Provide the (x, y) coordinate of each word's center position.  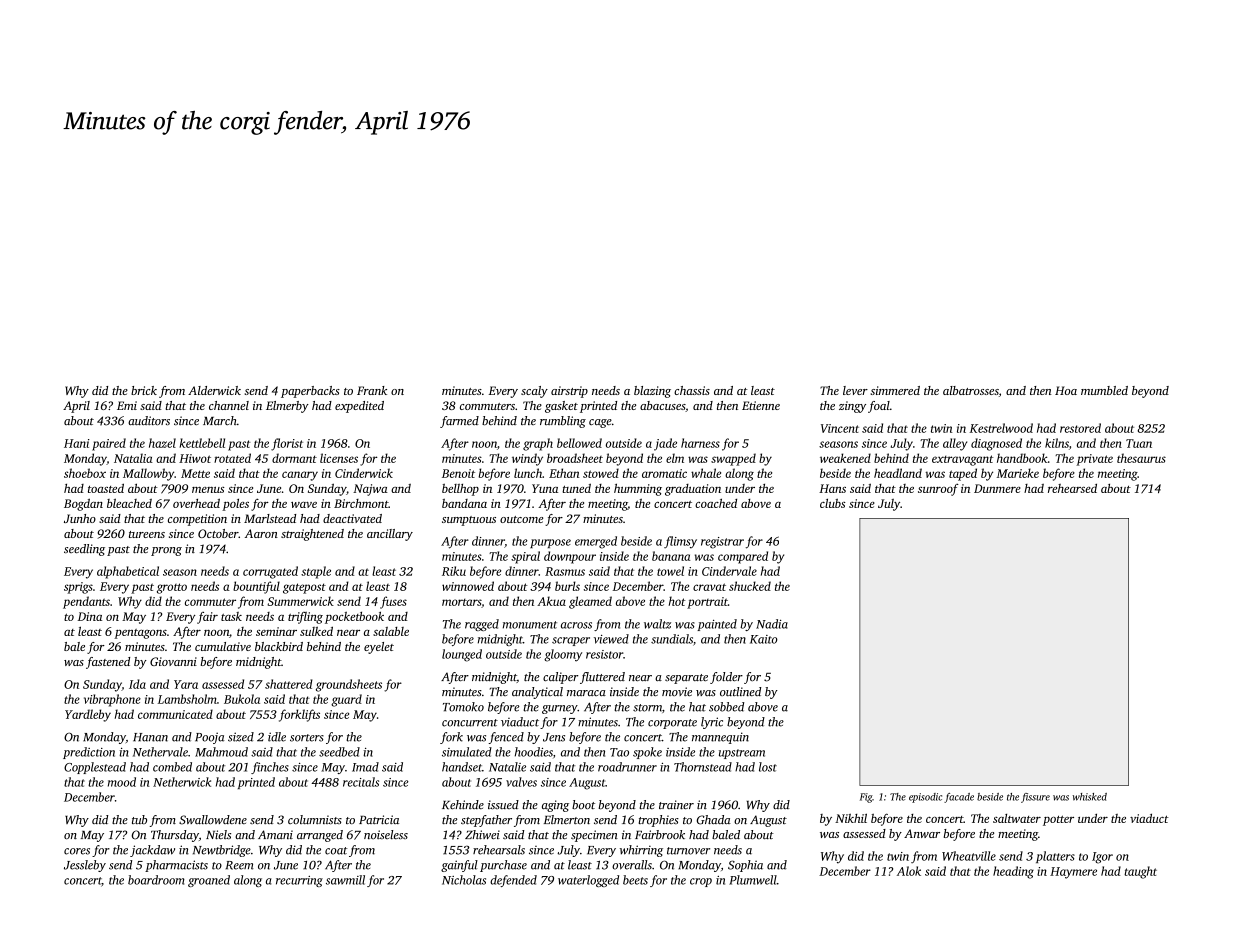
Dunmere (997, 488)
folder (726, 678)
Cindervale (729, 571)
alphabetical (128, 572)
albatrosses (971, 390)
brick (144, 390)
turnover (688, 851)
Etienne (761, 405)
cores (77, 851)
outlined (740, 691)
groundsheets (349, 685)
